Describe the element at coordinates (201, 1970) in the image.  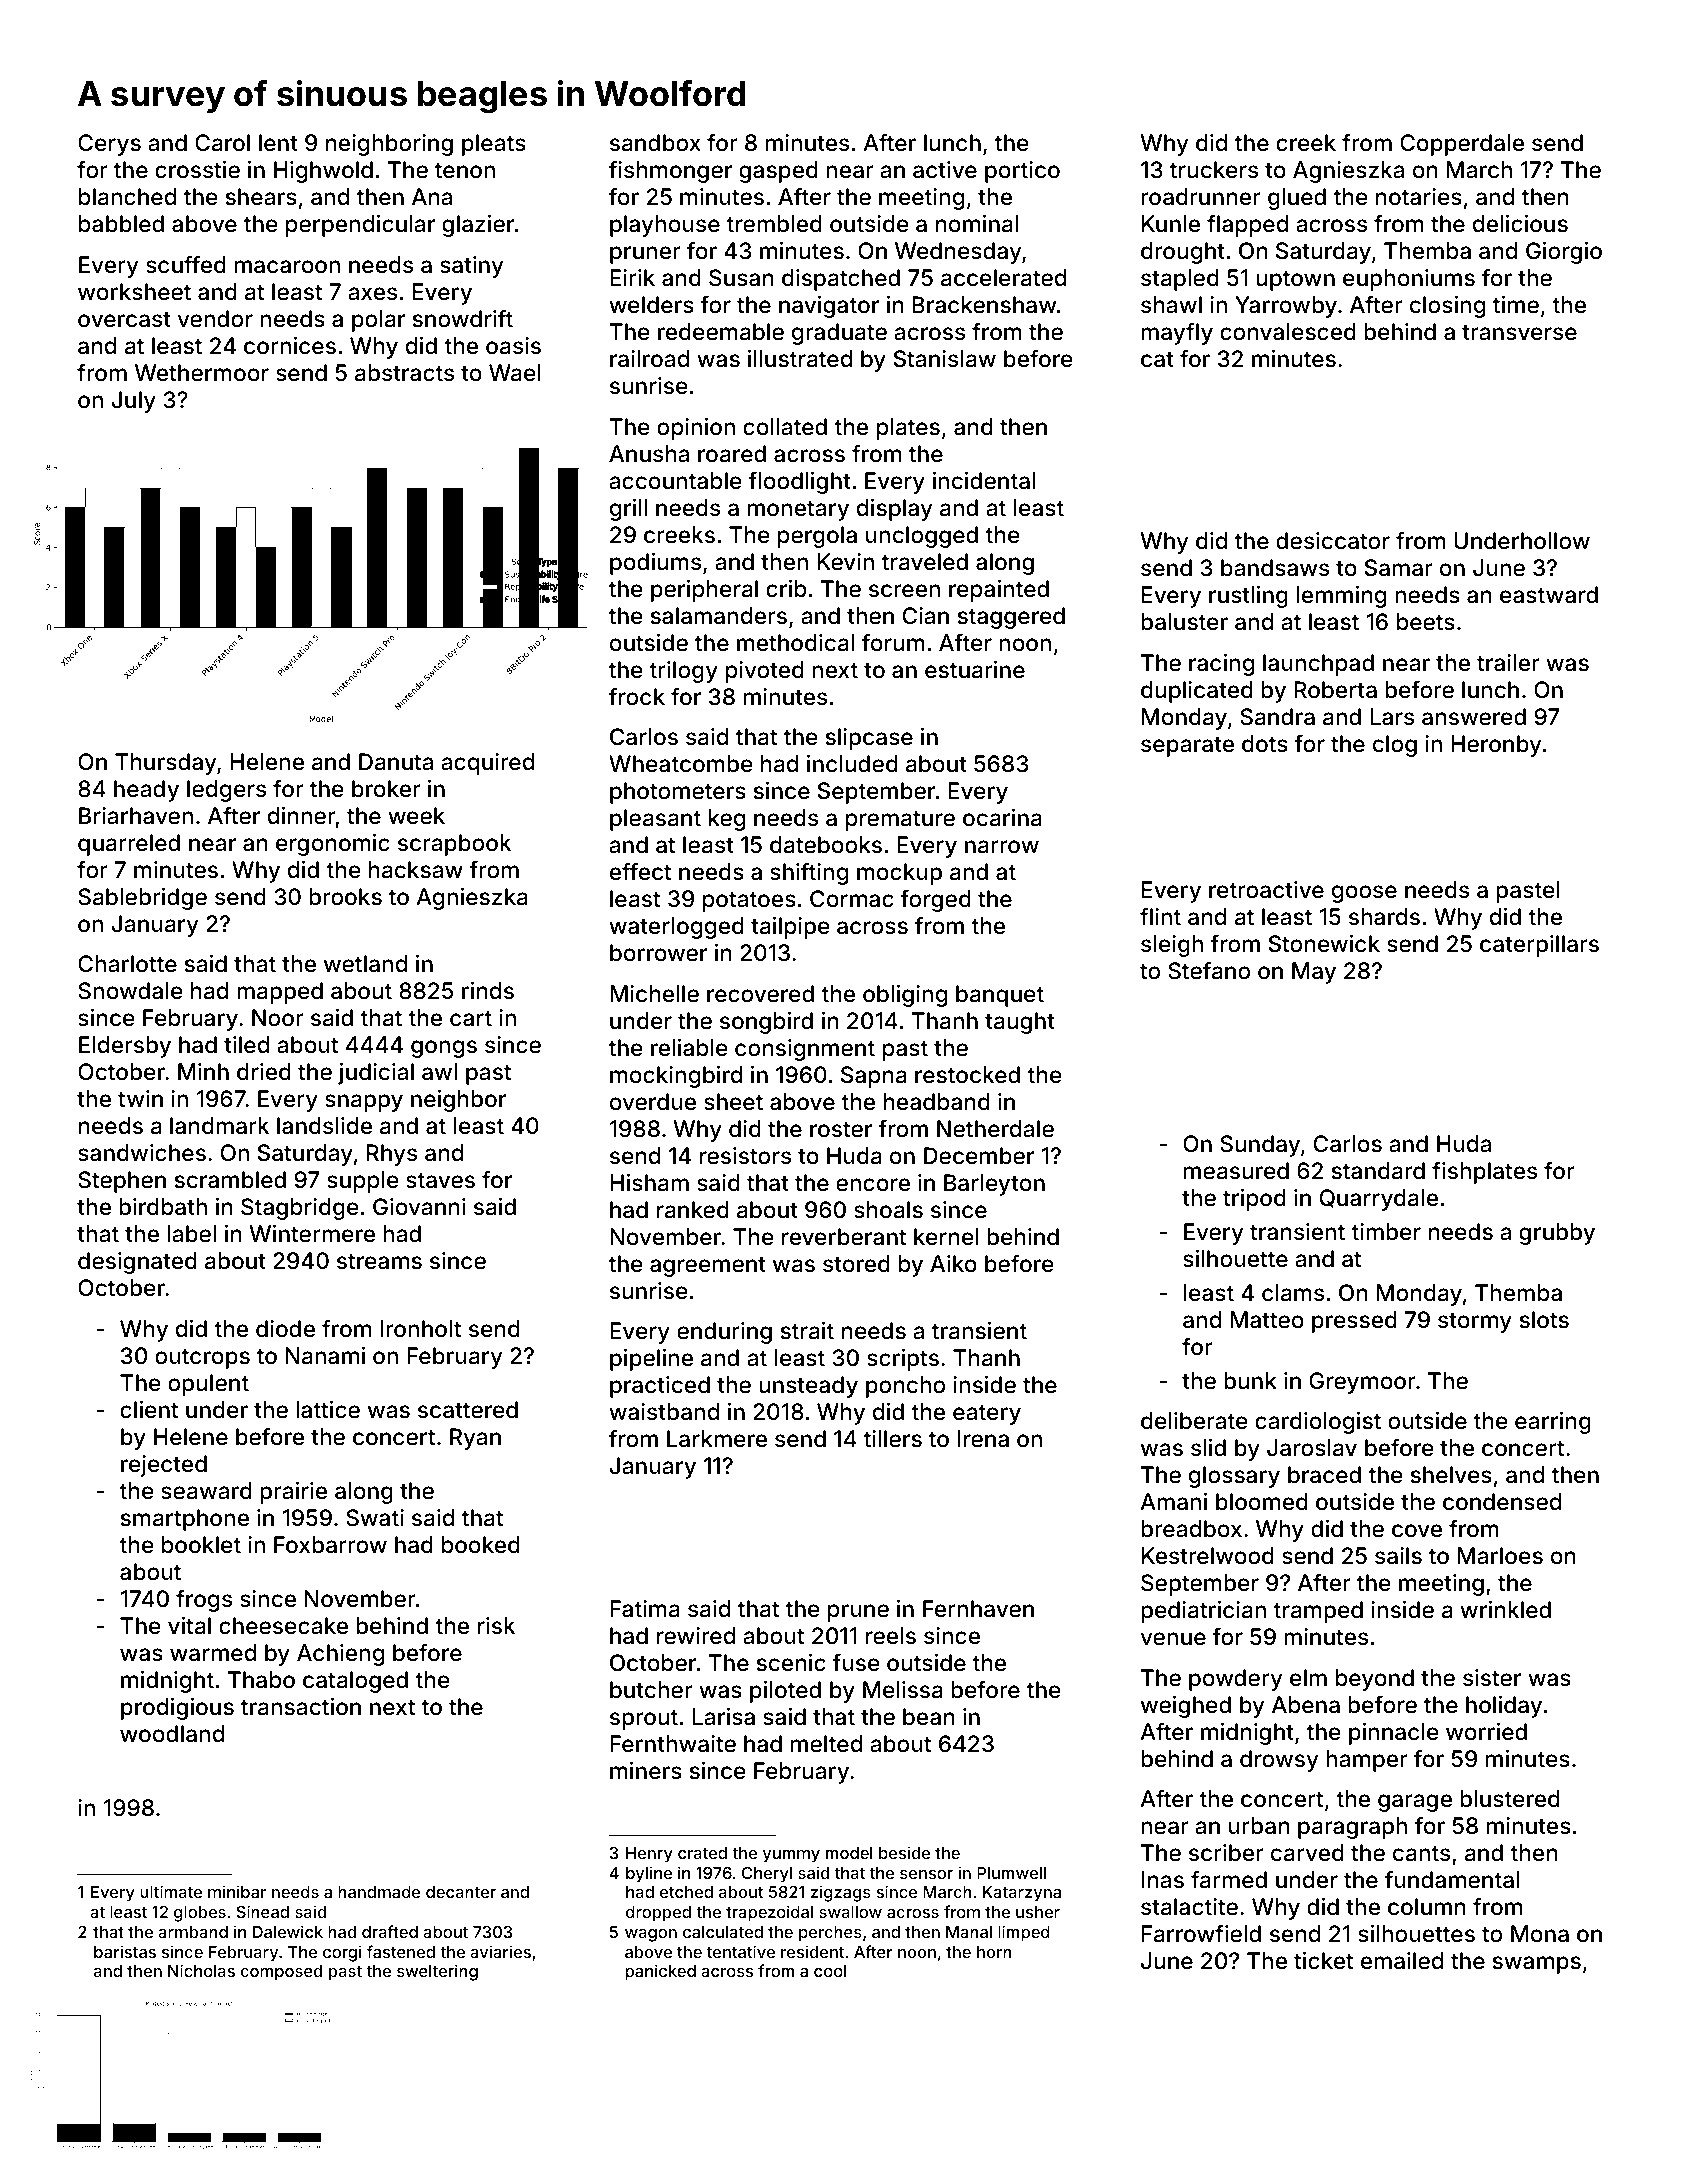
I see `Nicholas` at that location.
